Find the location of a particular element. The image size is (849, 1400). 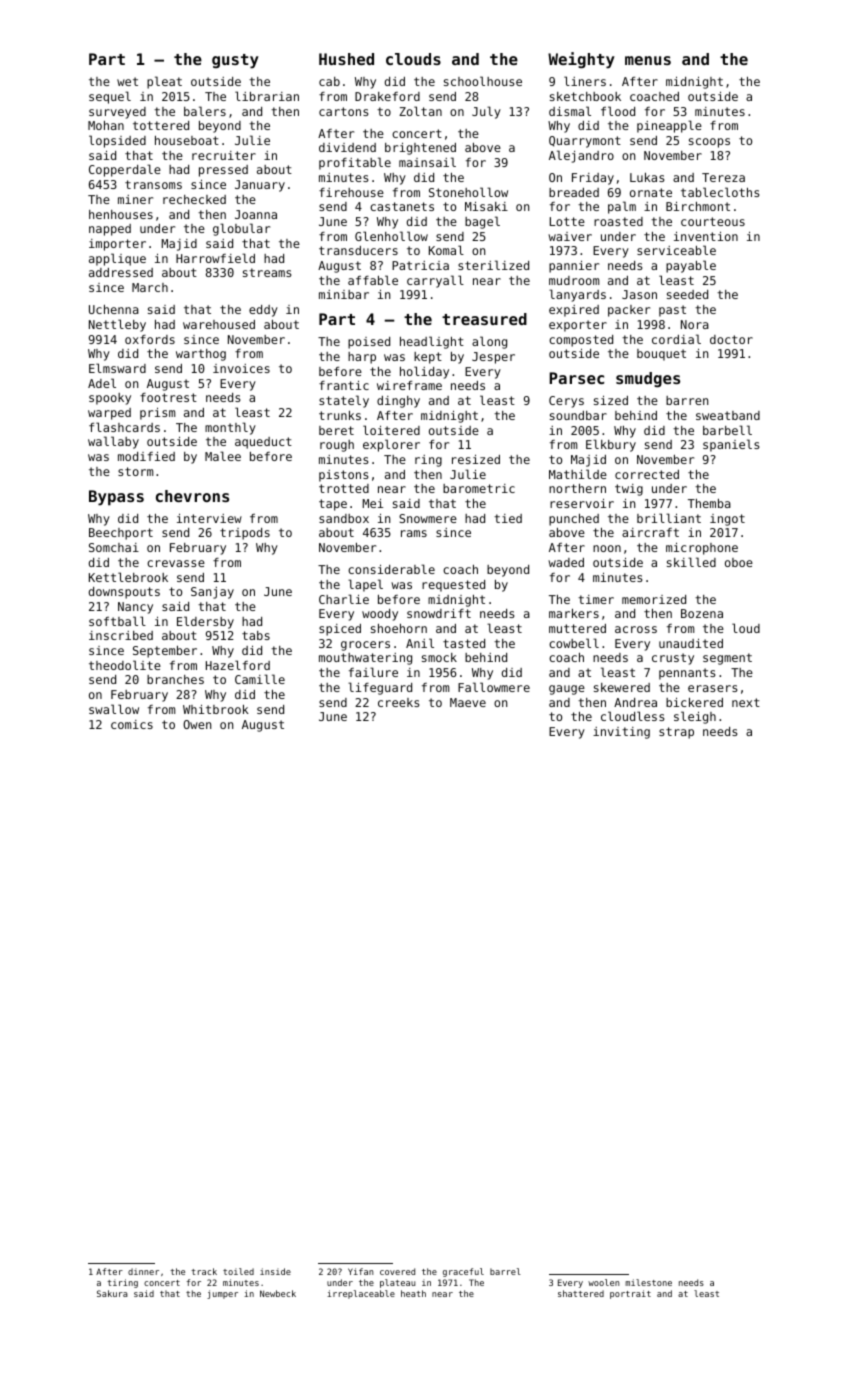

inviting is located at coordinates (621, 733).
